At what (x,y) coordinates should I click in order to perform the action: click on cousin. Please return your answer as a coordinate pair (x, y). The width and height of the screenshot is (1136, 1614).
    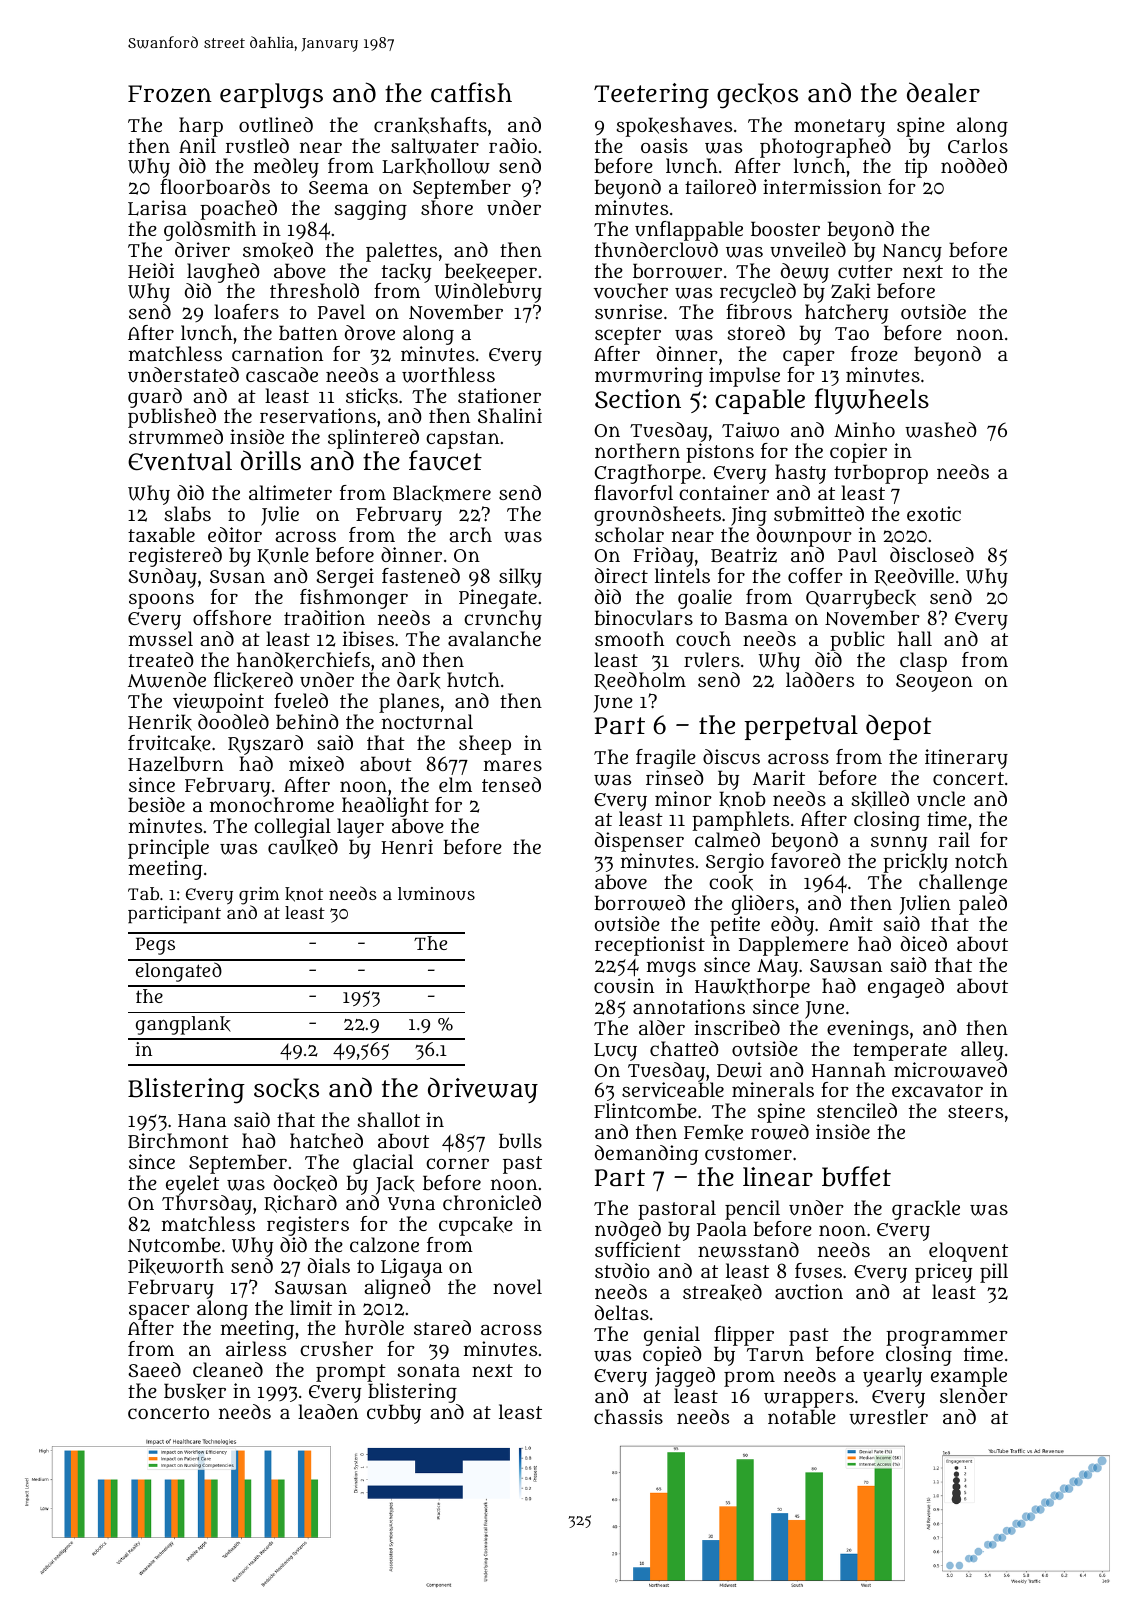
    Looking at the image, I should click on (624, 986).
